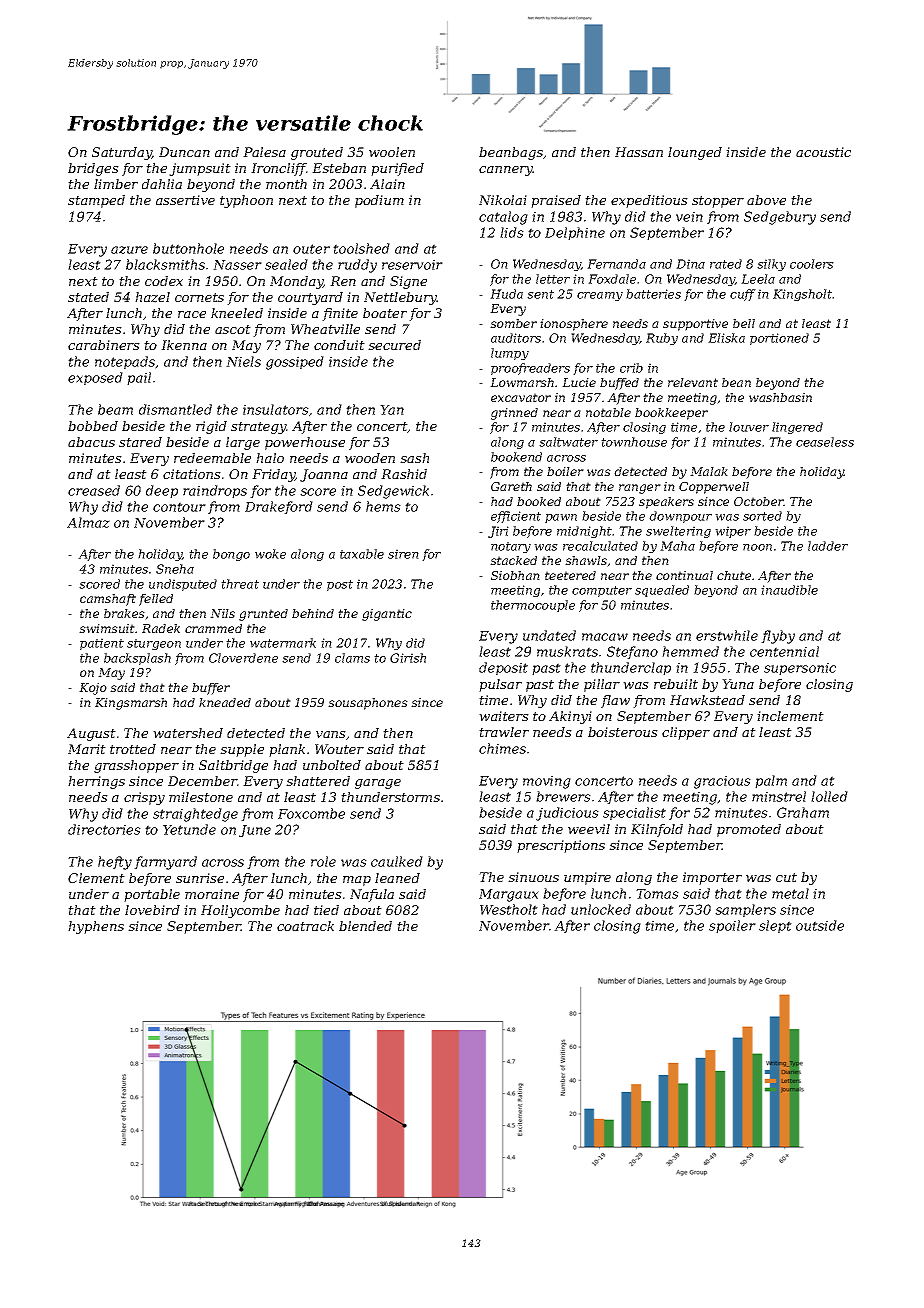 The image size is (924, 1308). I want to click on secured, so click(394, 345).
